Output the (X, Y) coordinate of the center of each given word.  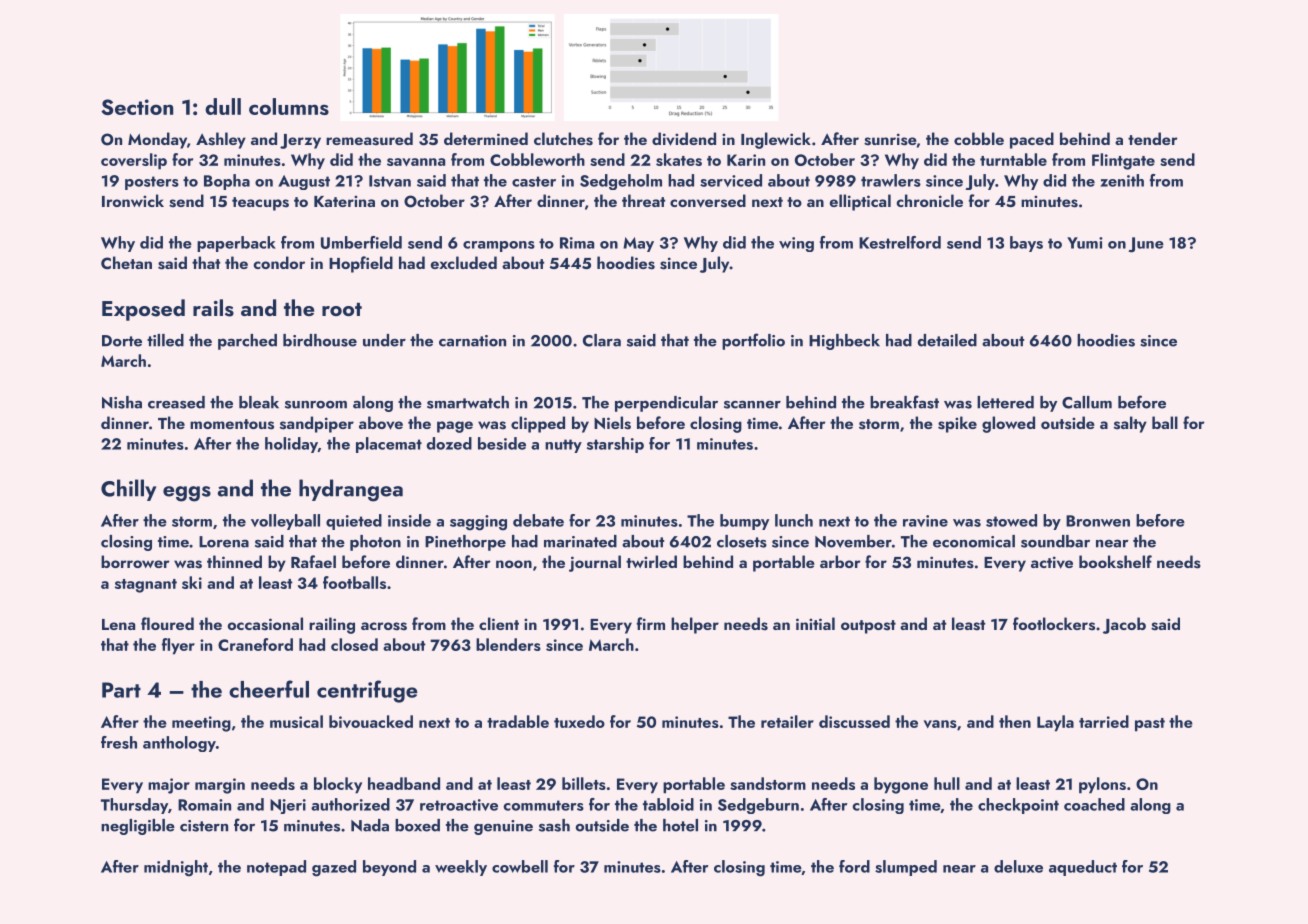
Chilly (128, 490)
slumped (906, 868)
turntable (1013, 159)
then (1015, 721)
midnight (176, 868)
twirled (651, 561)
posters (152, 183)
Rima (577, 243)
